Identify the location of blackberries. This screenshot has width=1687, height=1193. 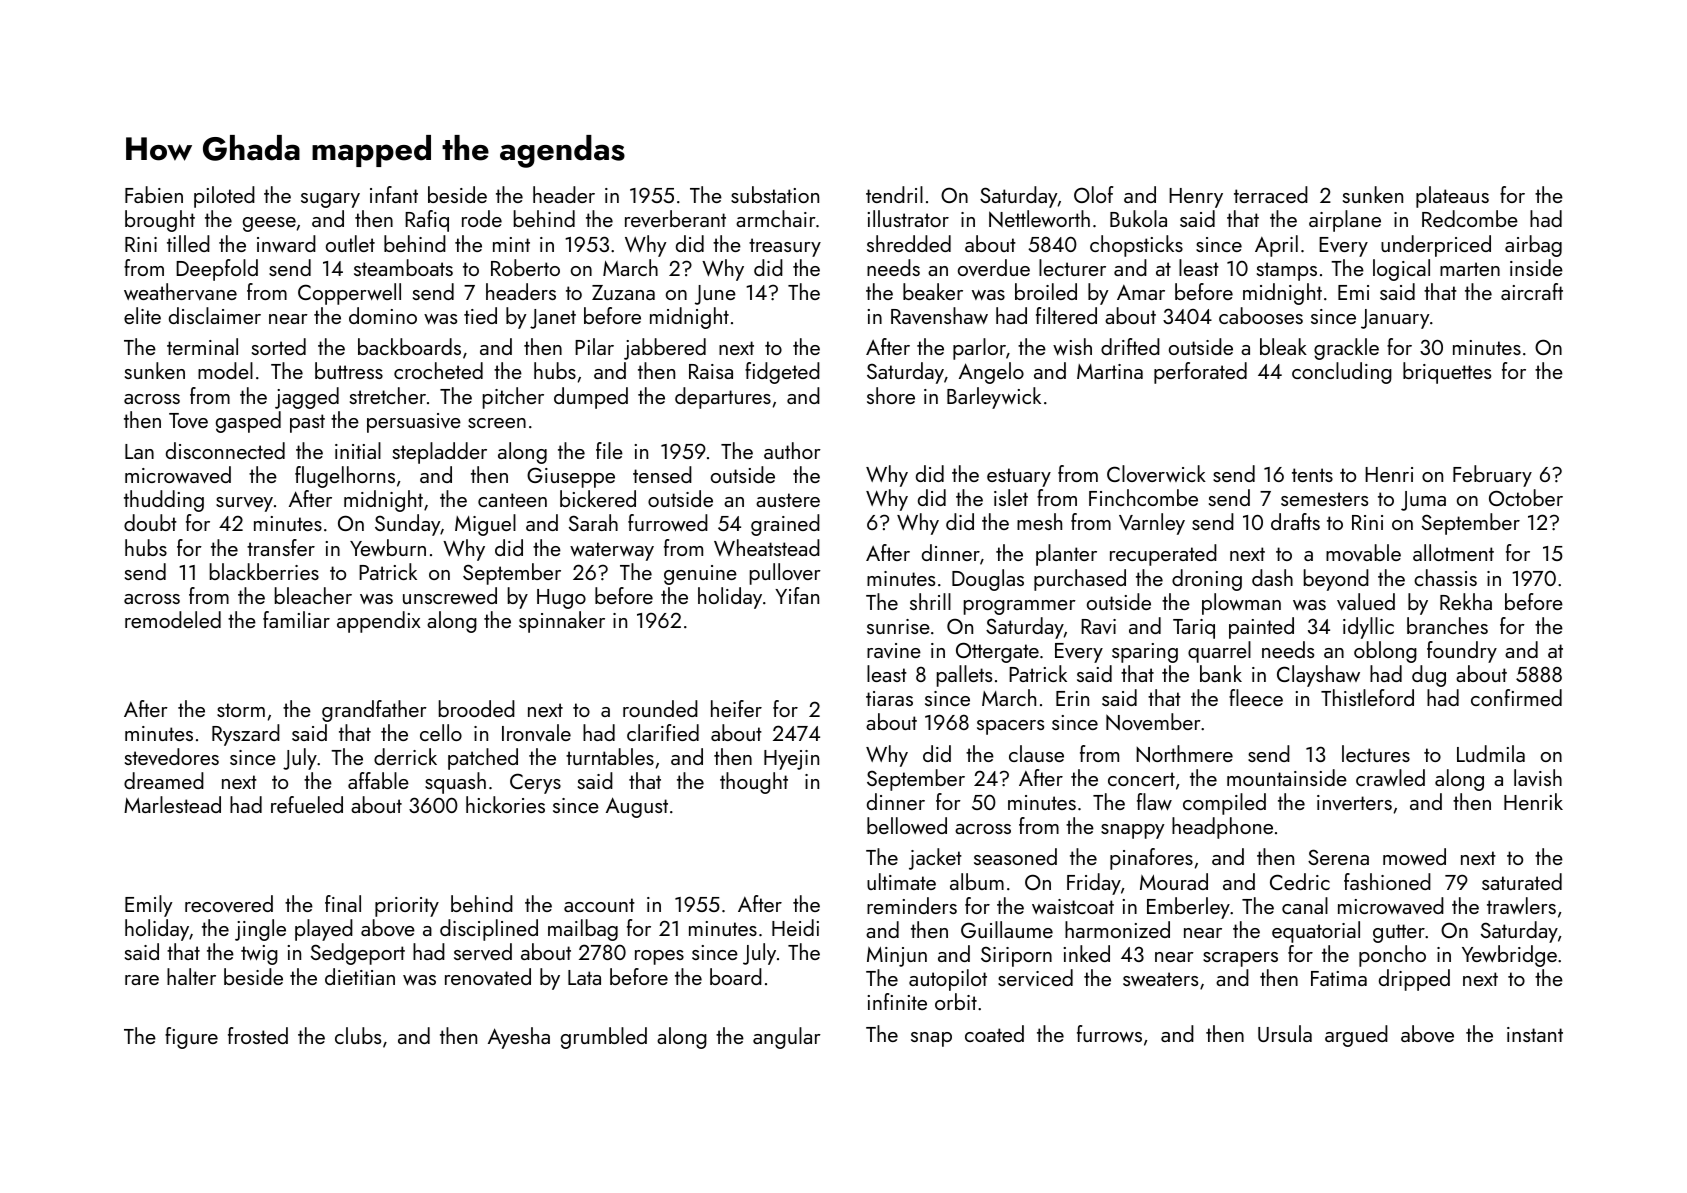
(264, 571).
